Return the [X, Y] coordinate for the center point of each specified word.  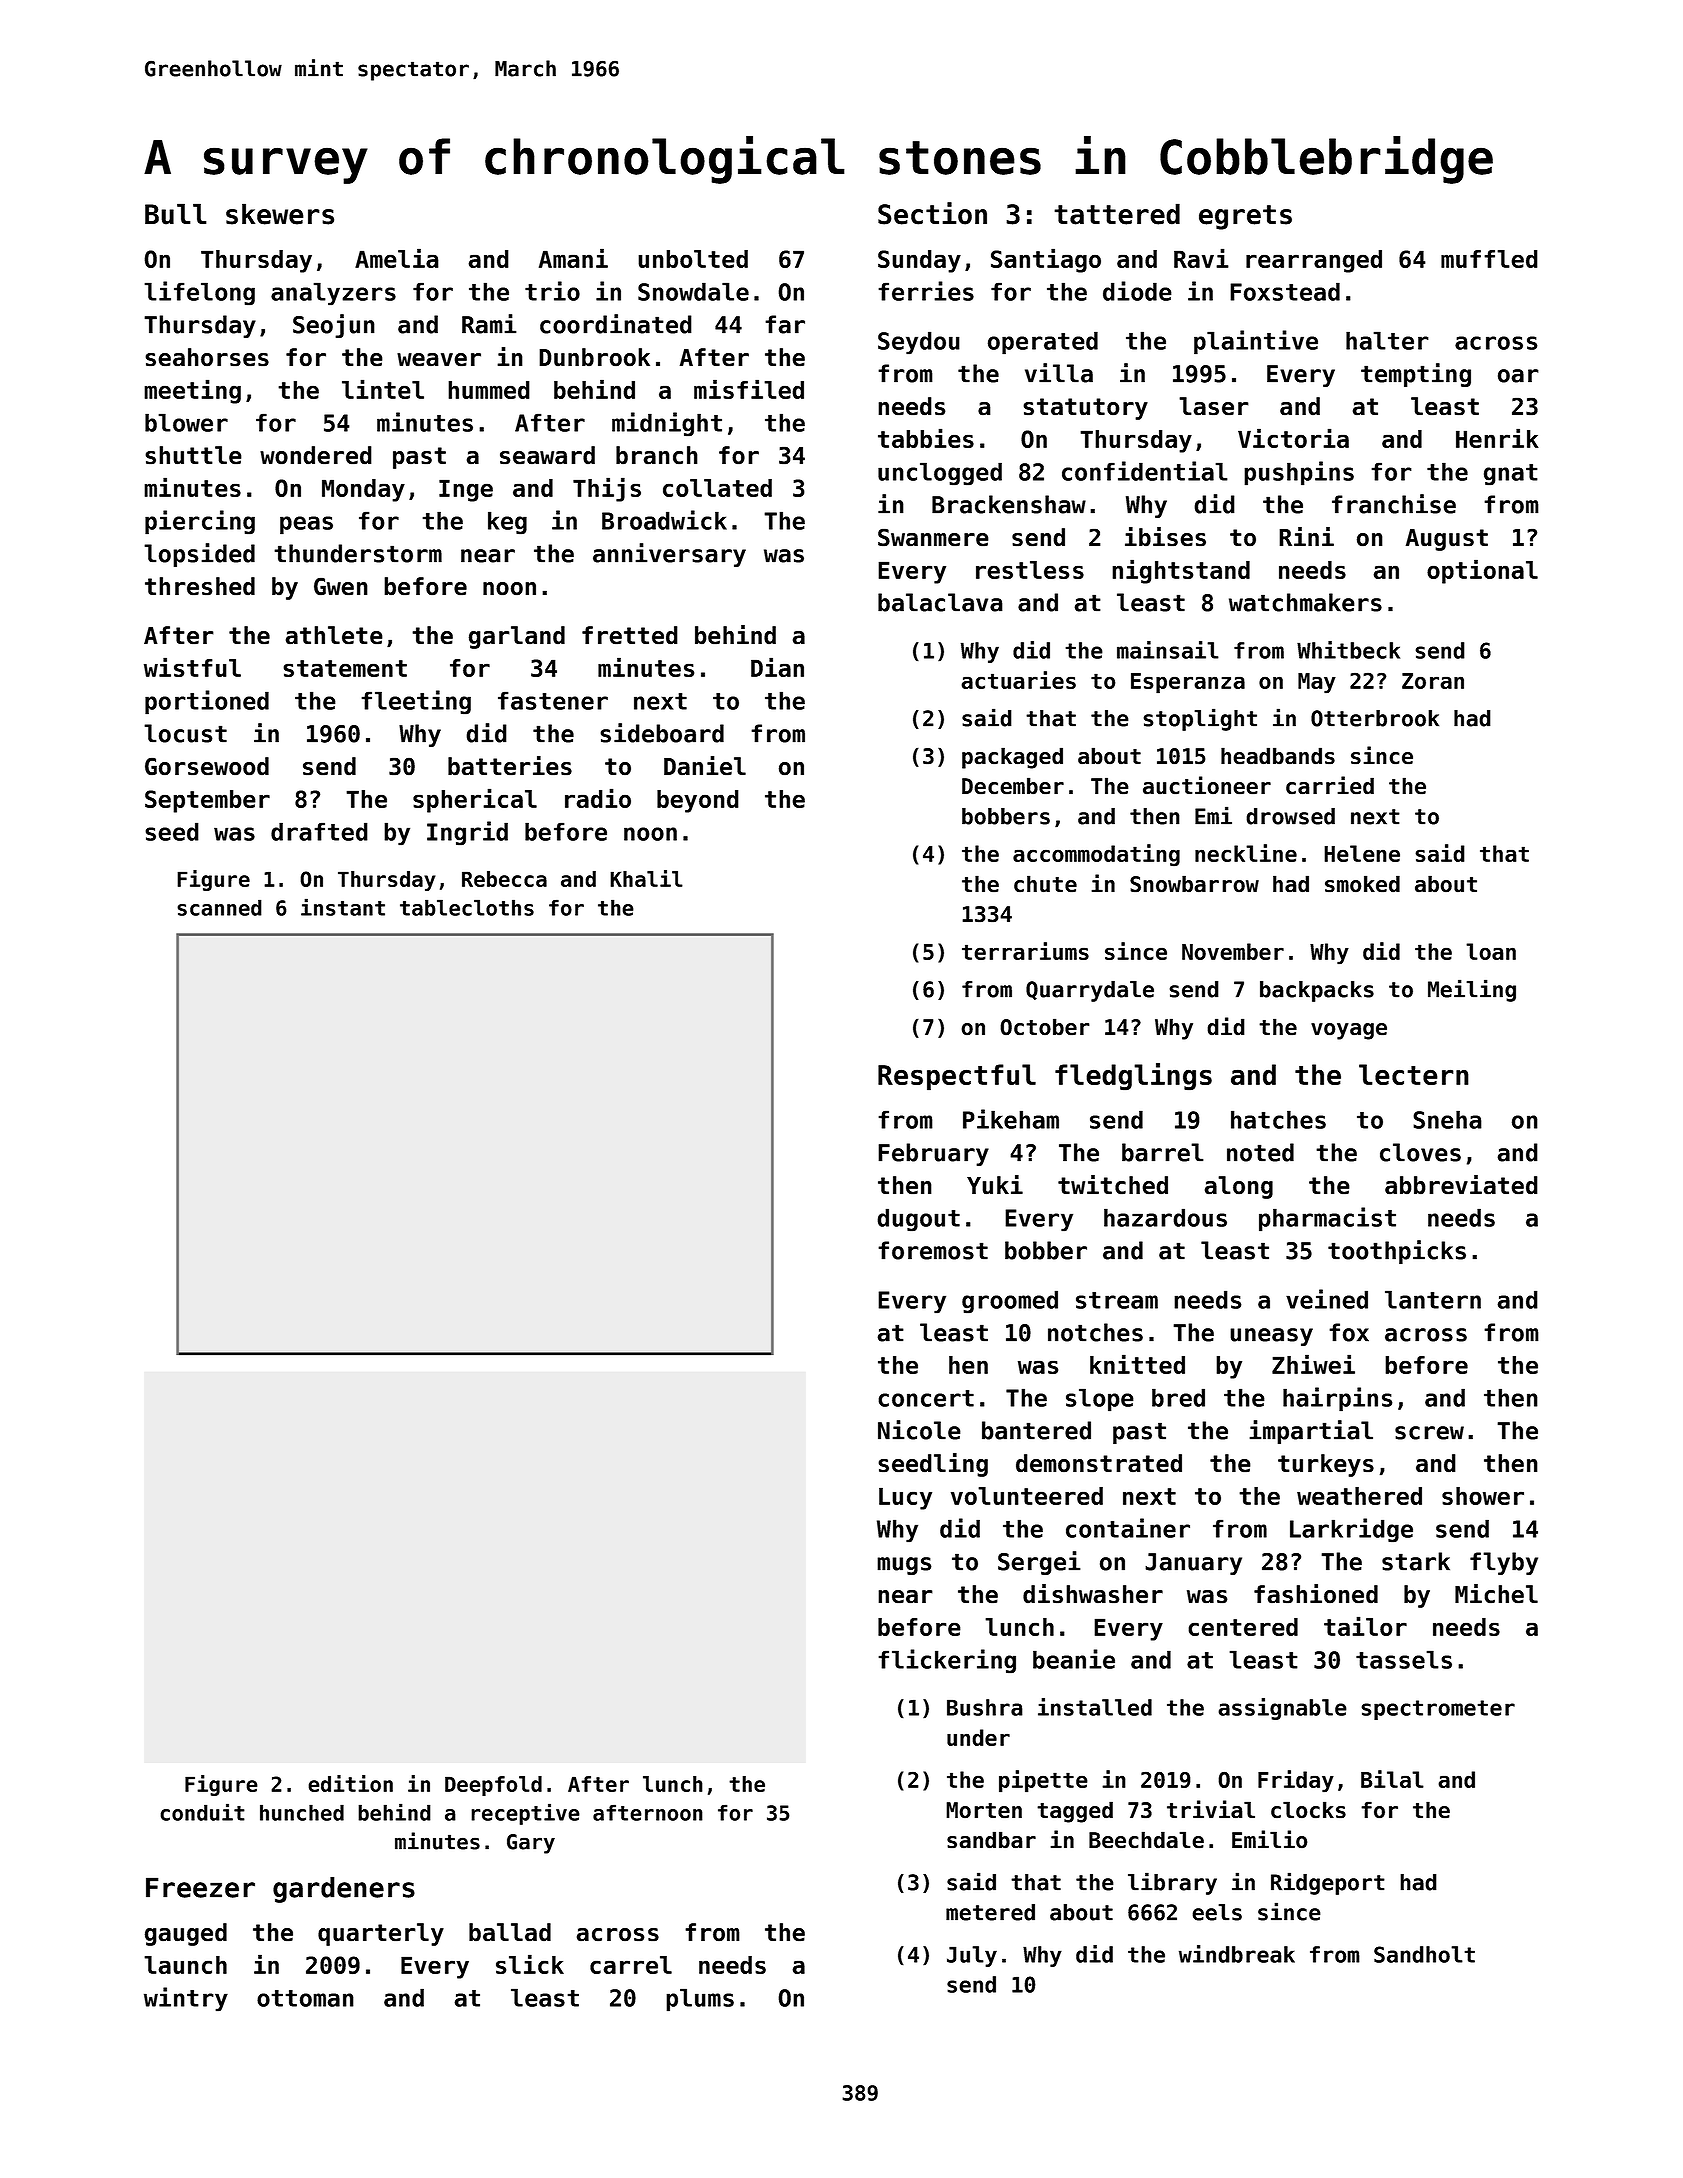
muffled [1489, 259]
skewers [280, 214]
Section [932, 213]
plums [700, 2000]
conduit [202, 1812]
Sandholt [1424, 1954]
